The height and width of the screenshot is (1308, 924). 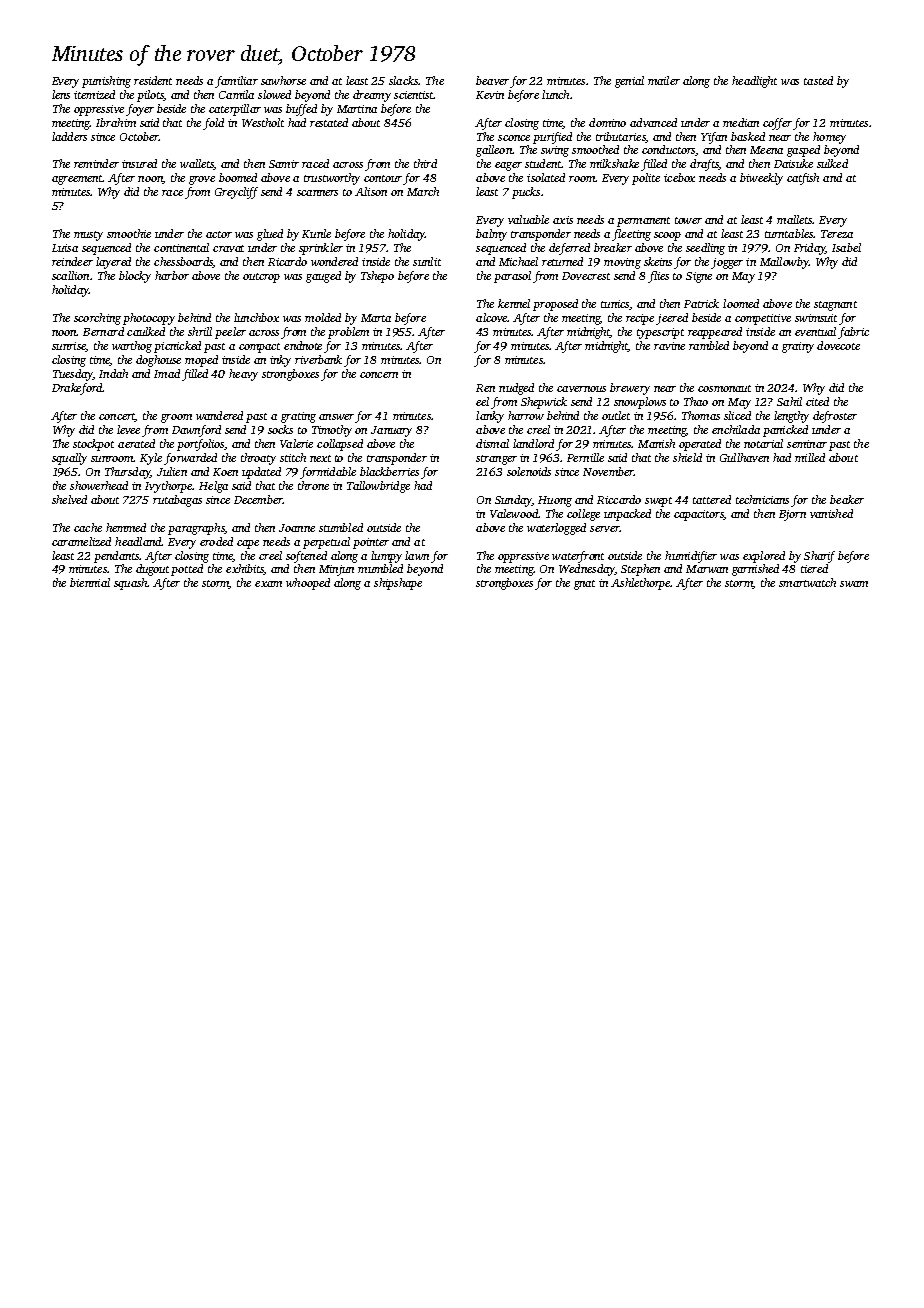 I want to click on catfish, so click(x=803, y=179).
